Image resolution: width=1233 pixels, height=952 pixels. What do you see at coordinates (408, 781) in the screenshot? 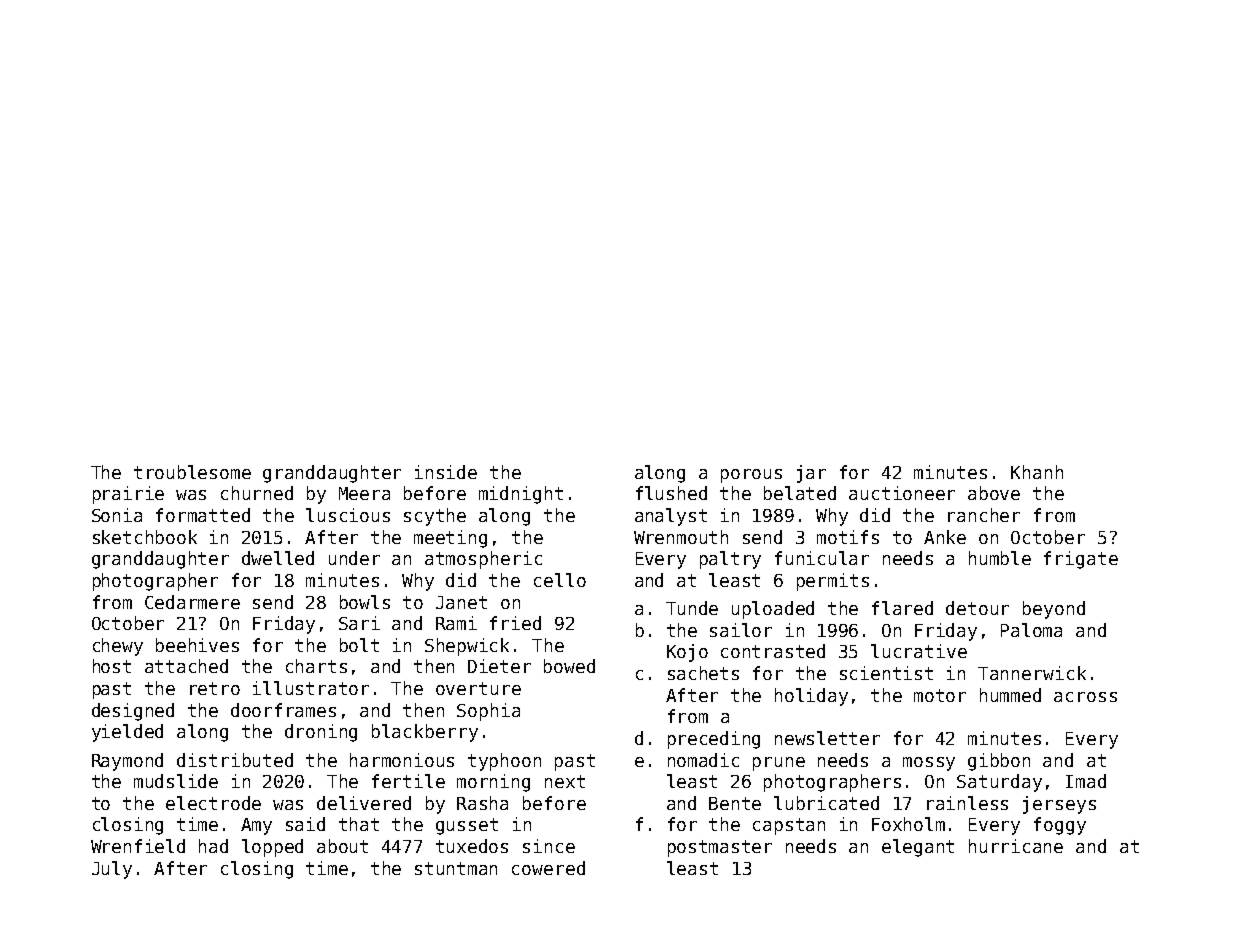
I see `fertile` at bounding box center [408, 781].
